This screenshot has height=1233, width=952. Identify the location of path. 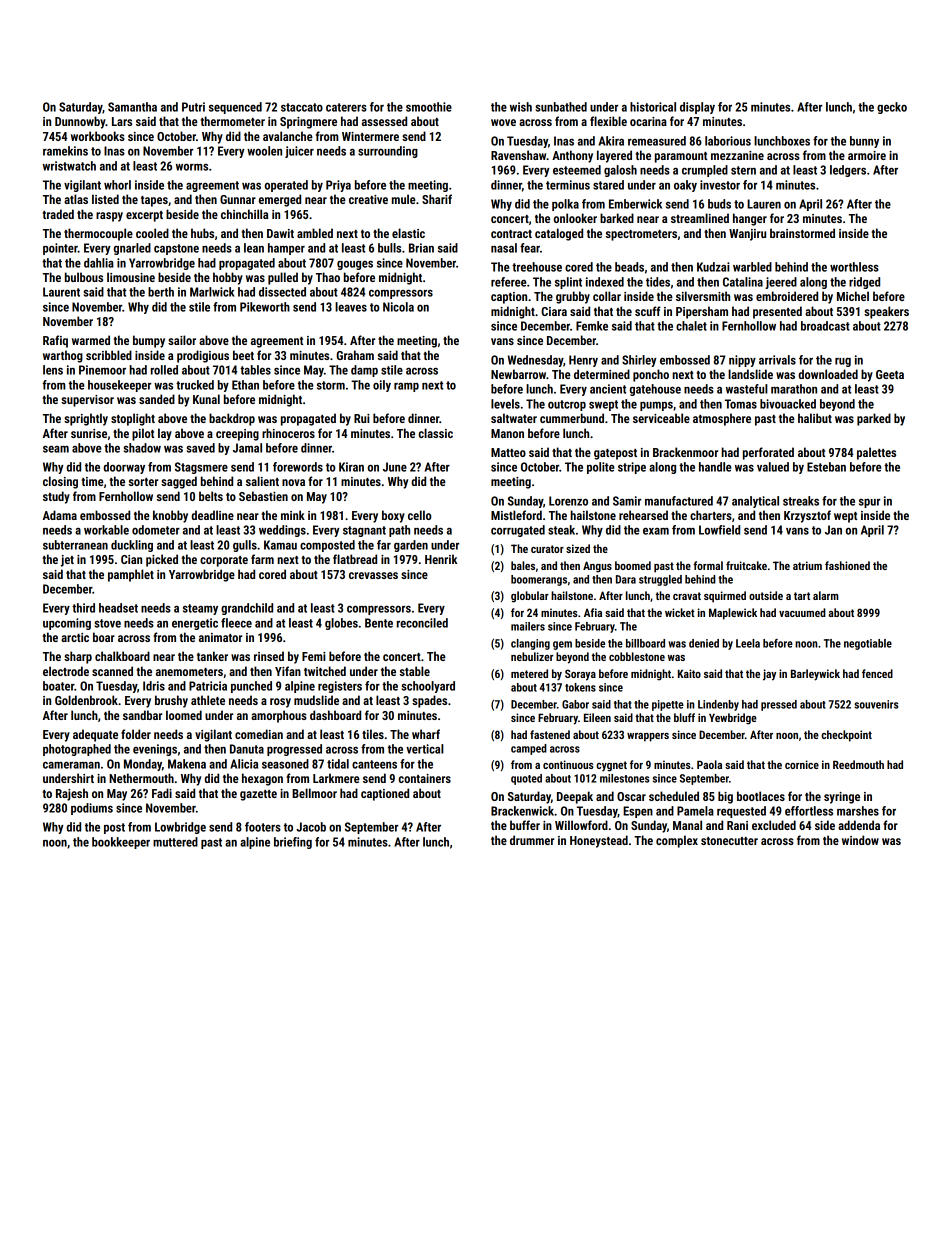
(399, 531).
